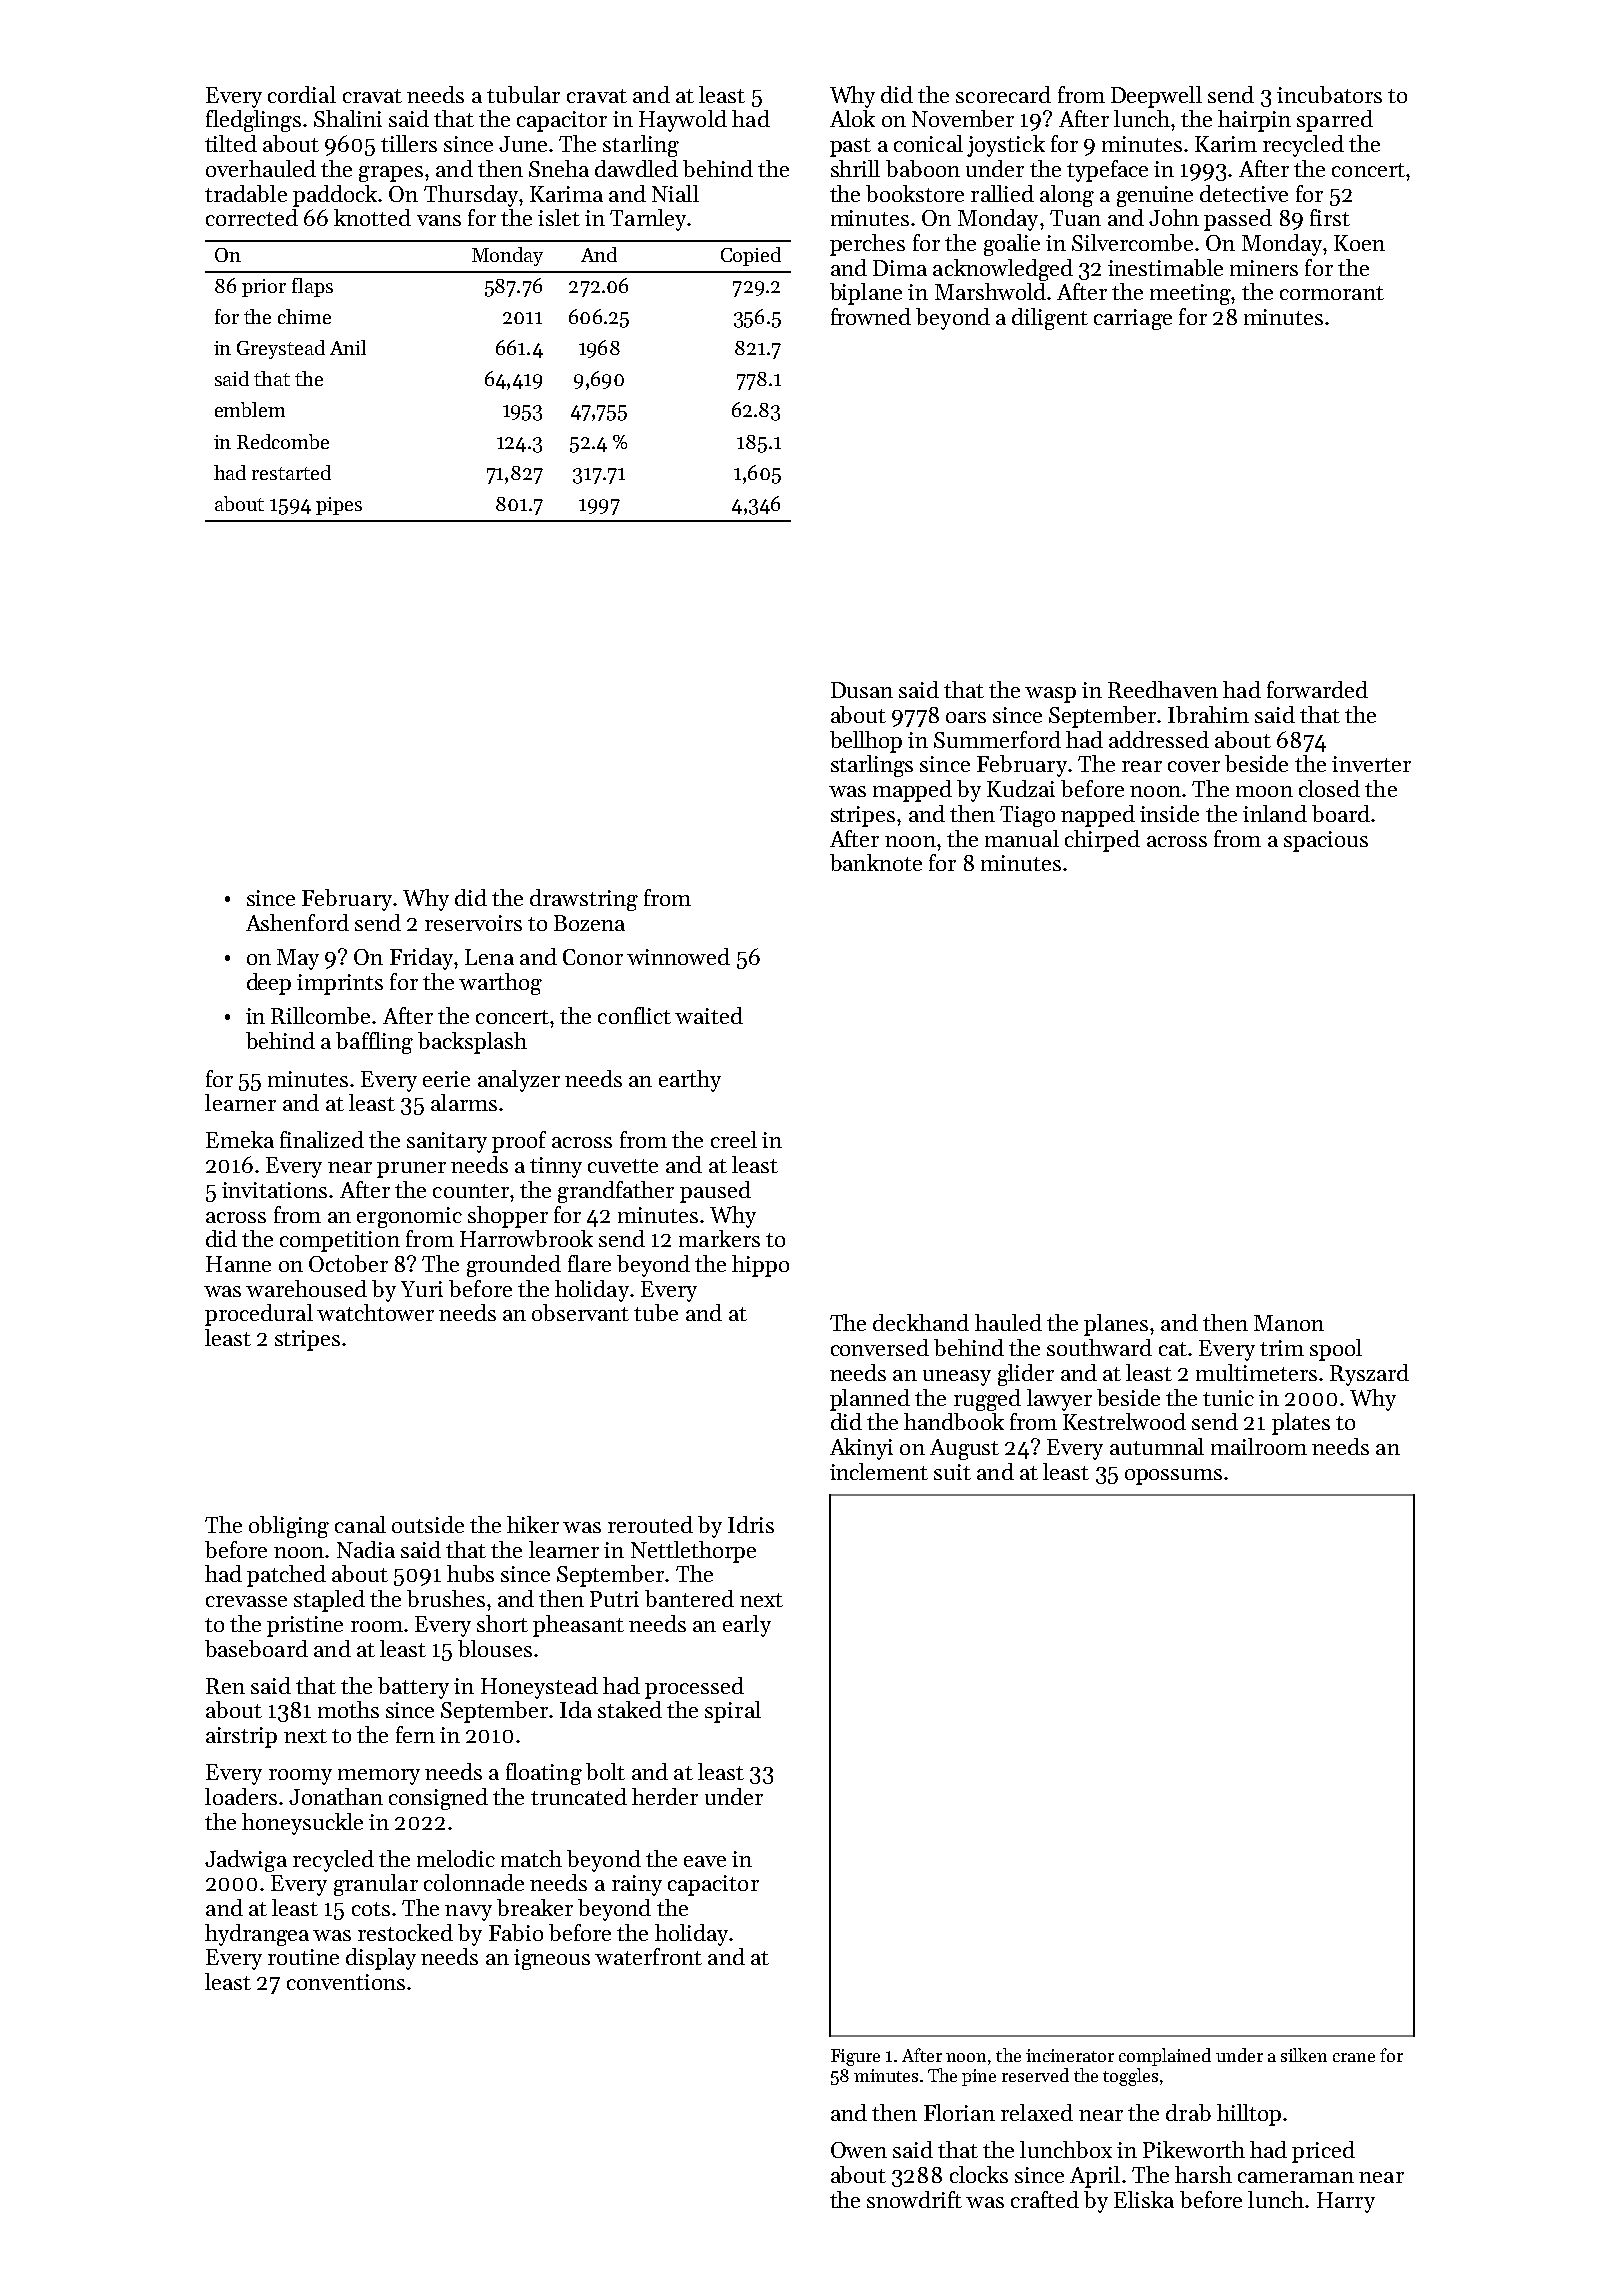  I want to click on opossums, so click(1173, 1477).
